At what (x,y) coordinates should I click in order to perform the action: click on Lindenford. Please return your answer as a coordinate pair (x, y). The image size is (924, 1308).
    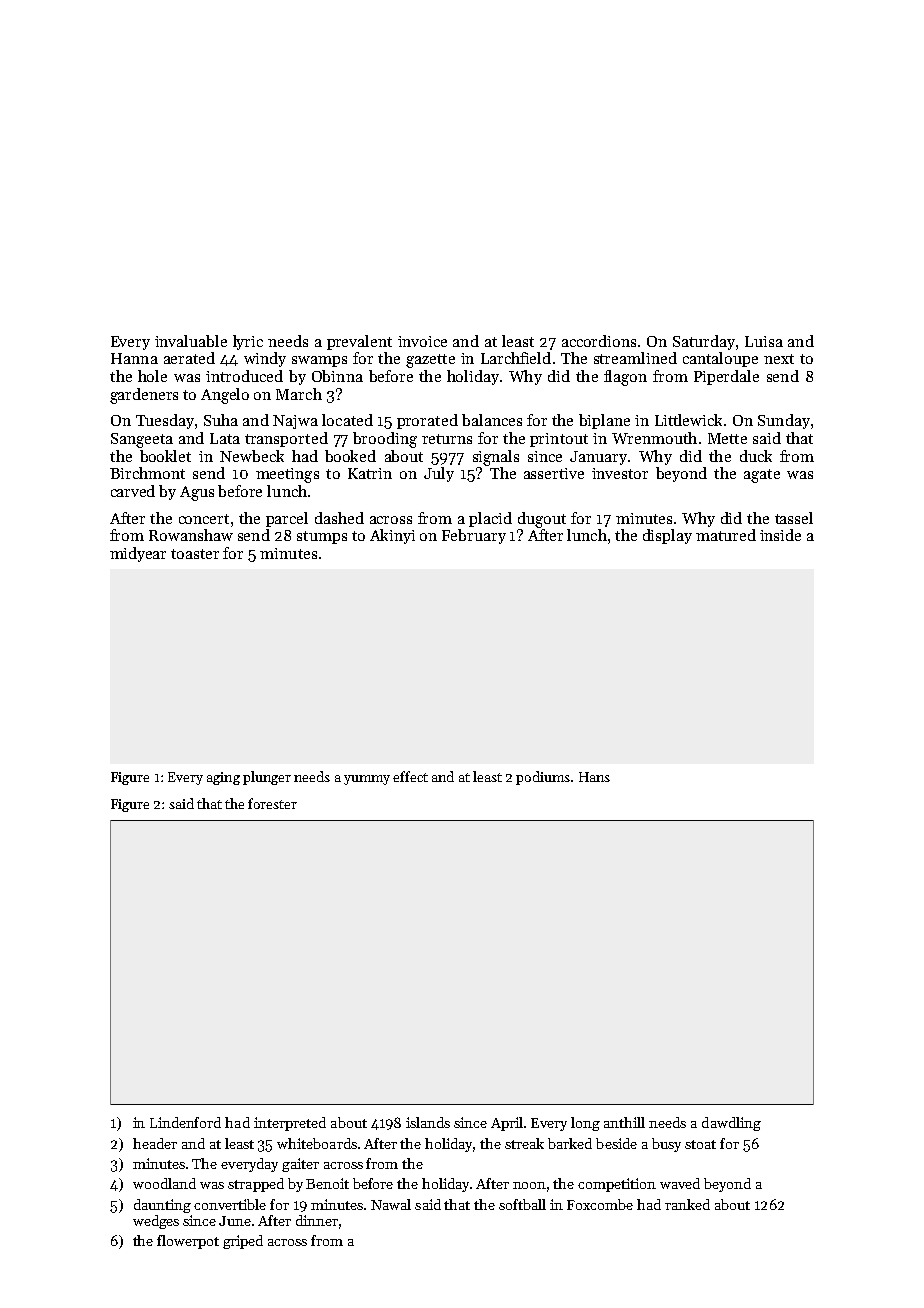
    Looking at the image, I should click on (185, 1122).
